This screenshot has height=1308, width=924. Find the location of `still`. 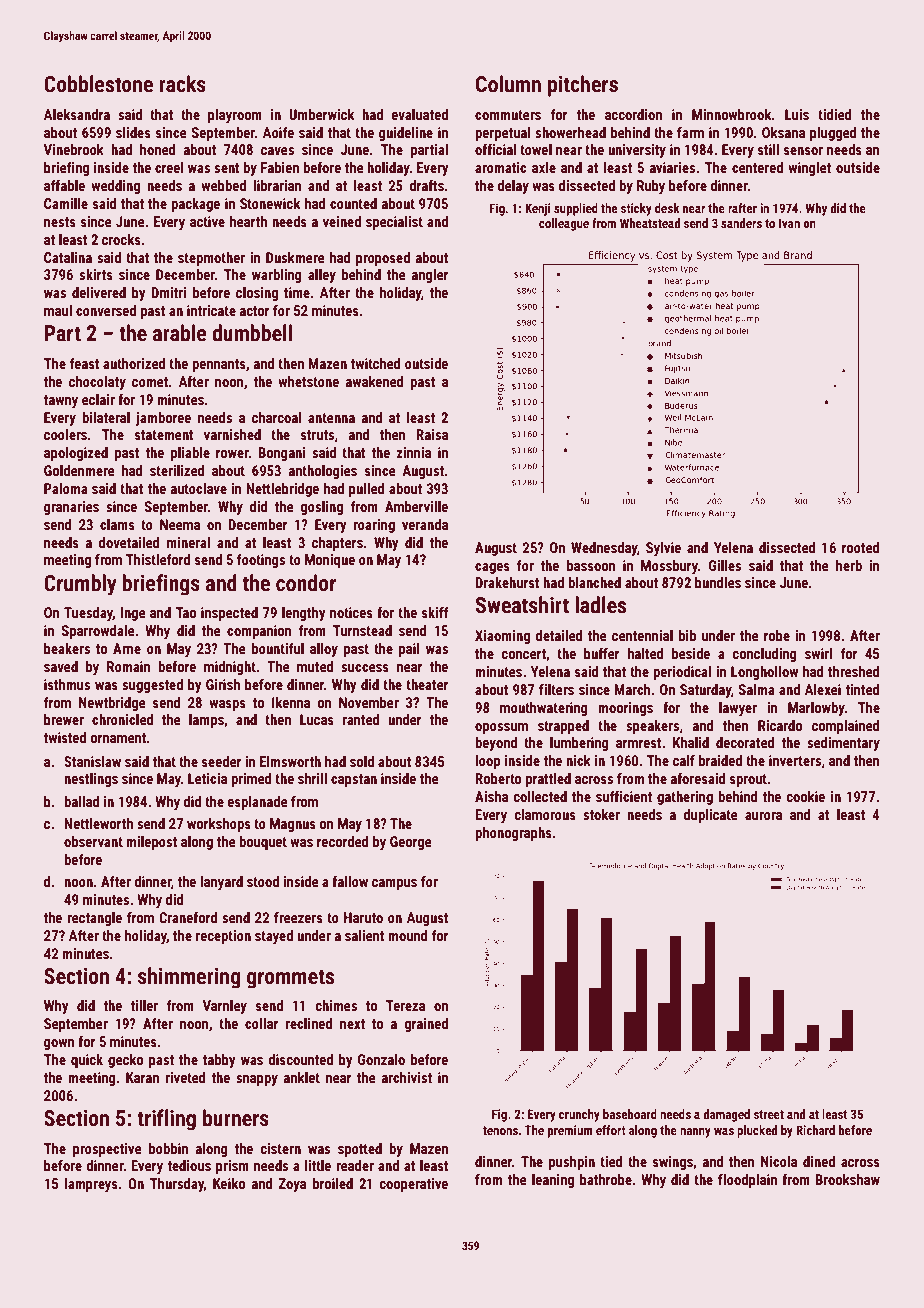

still is located at coordinates (768, 149).
